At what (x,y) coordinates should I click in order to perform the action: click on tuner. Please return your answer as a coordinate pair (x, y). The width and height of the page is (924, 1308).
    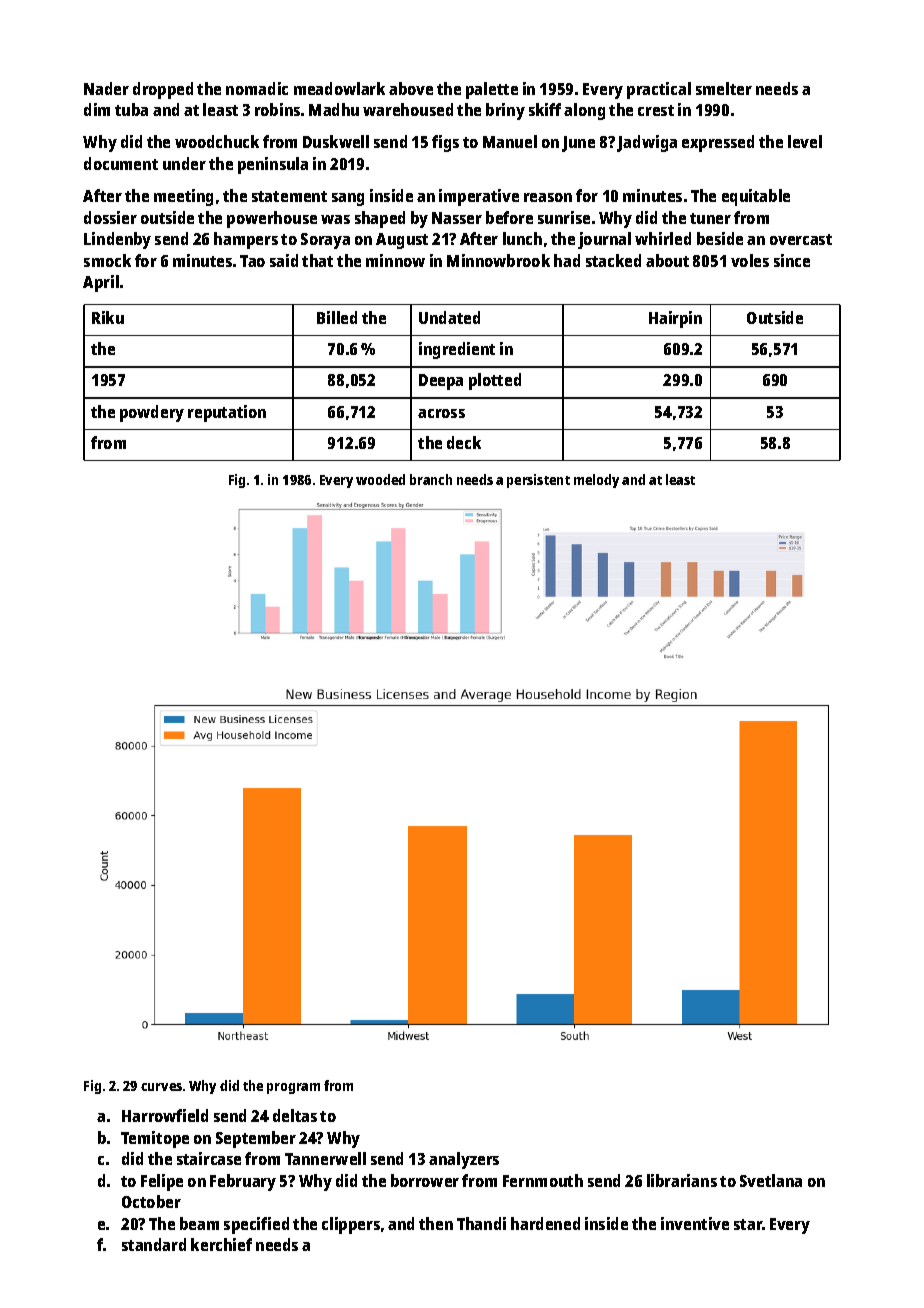
    Looking at the image, I should click on (710, 218).
